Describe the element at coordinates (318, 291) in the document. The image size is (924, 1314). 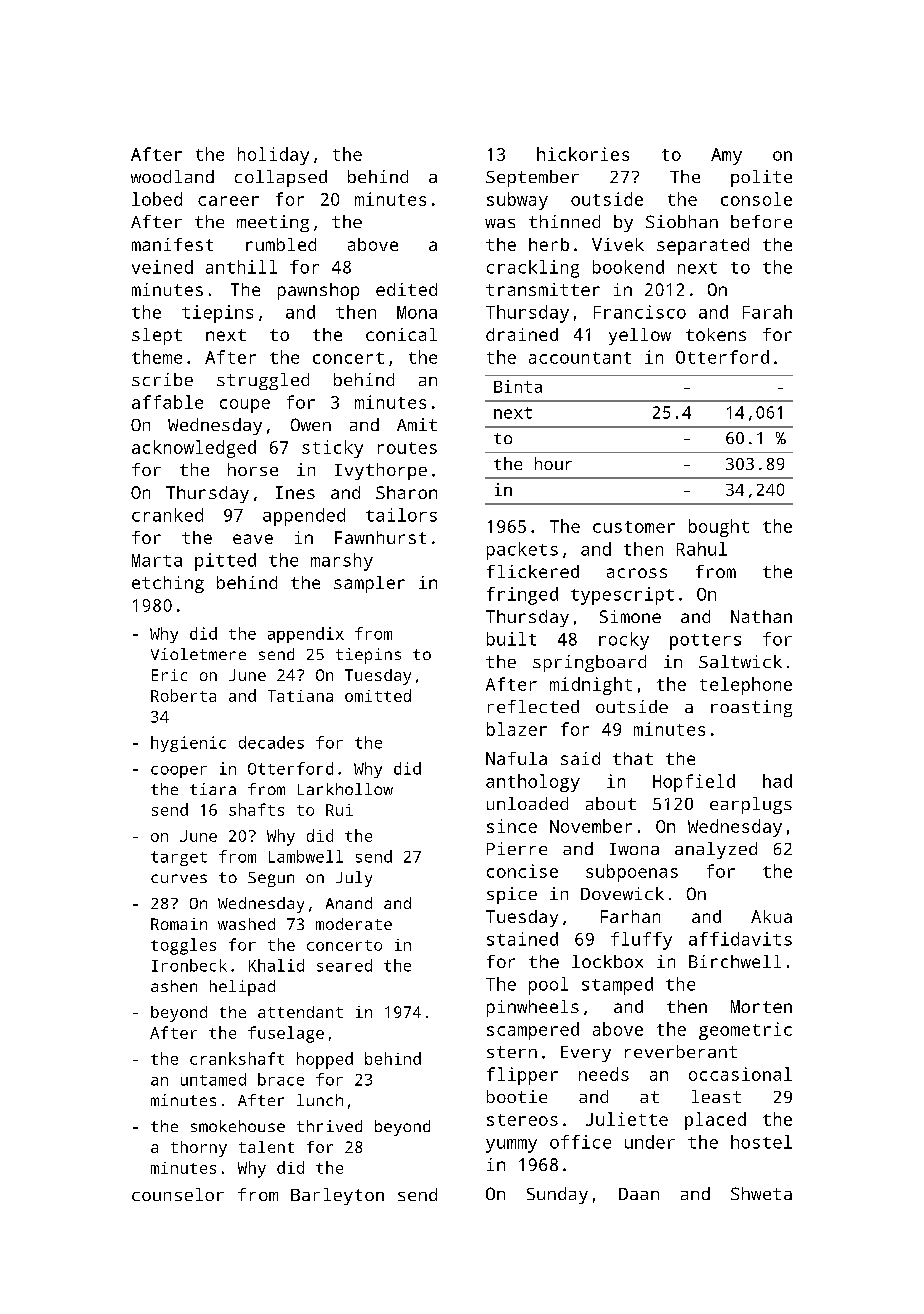
I see `pawnshop` at that location.
